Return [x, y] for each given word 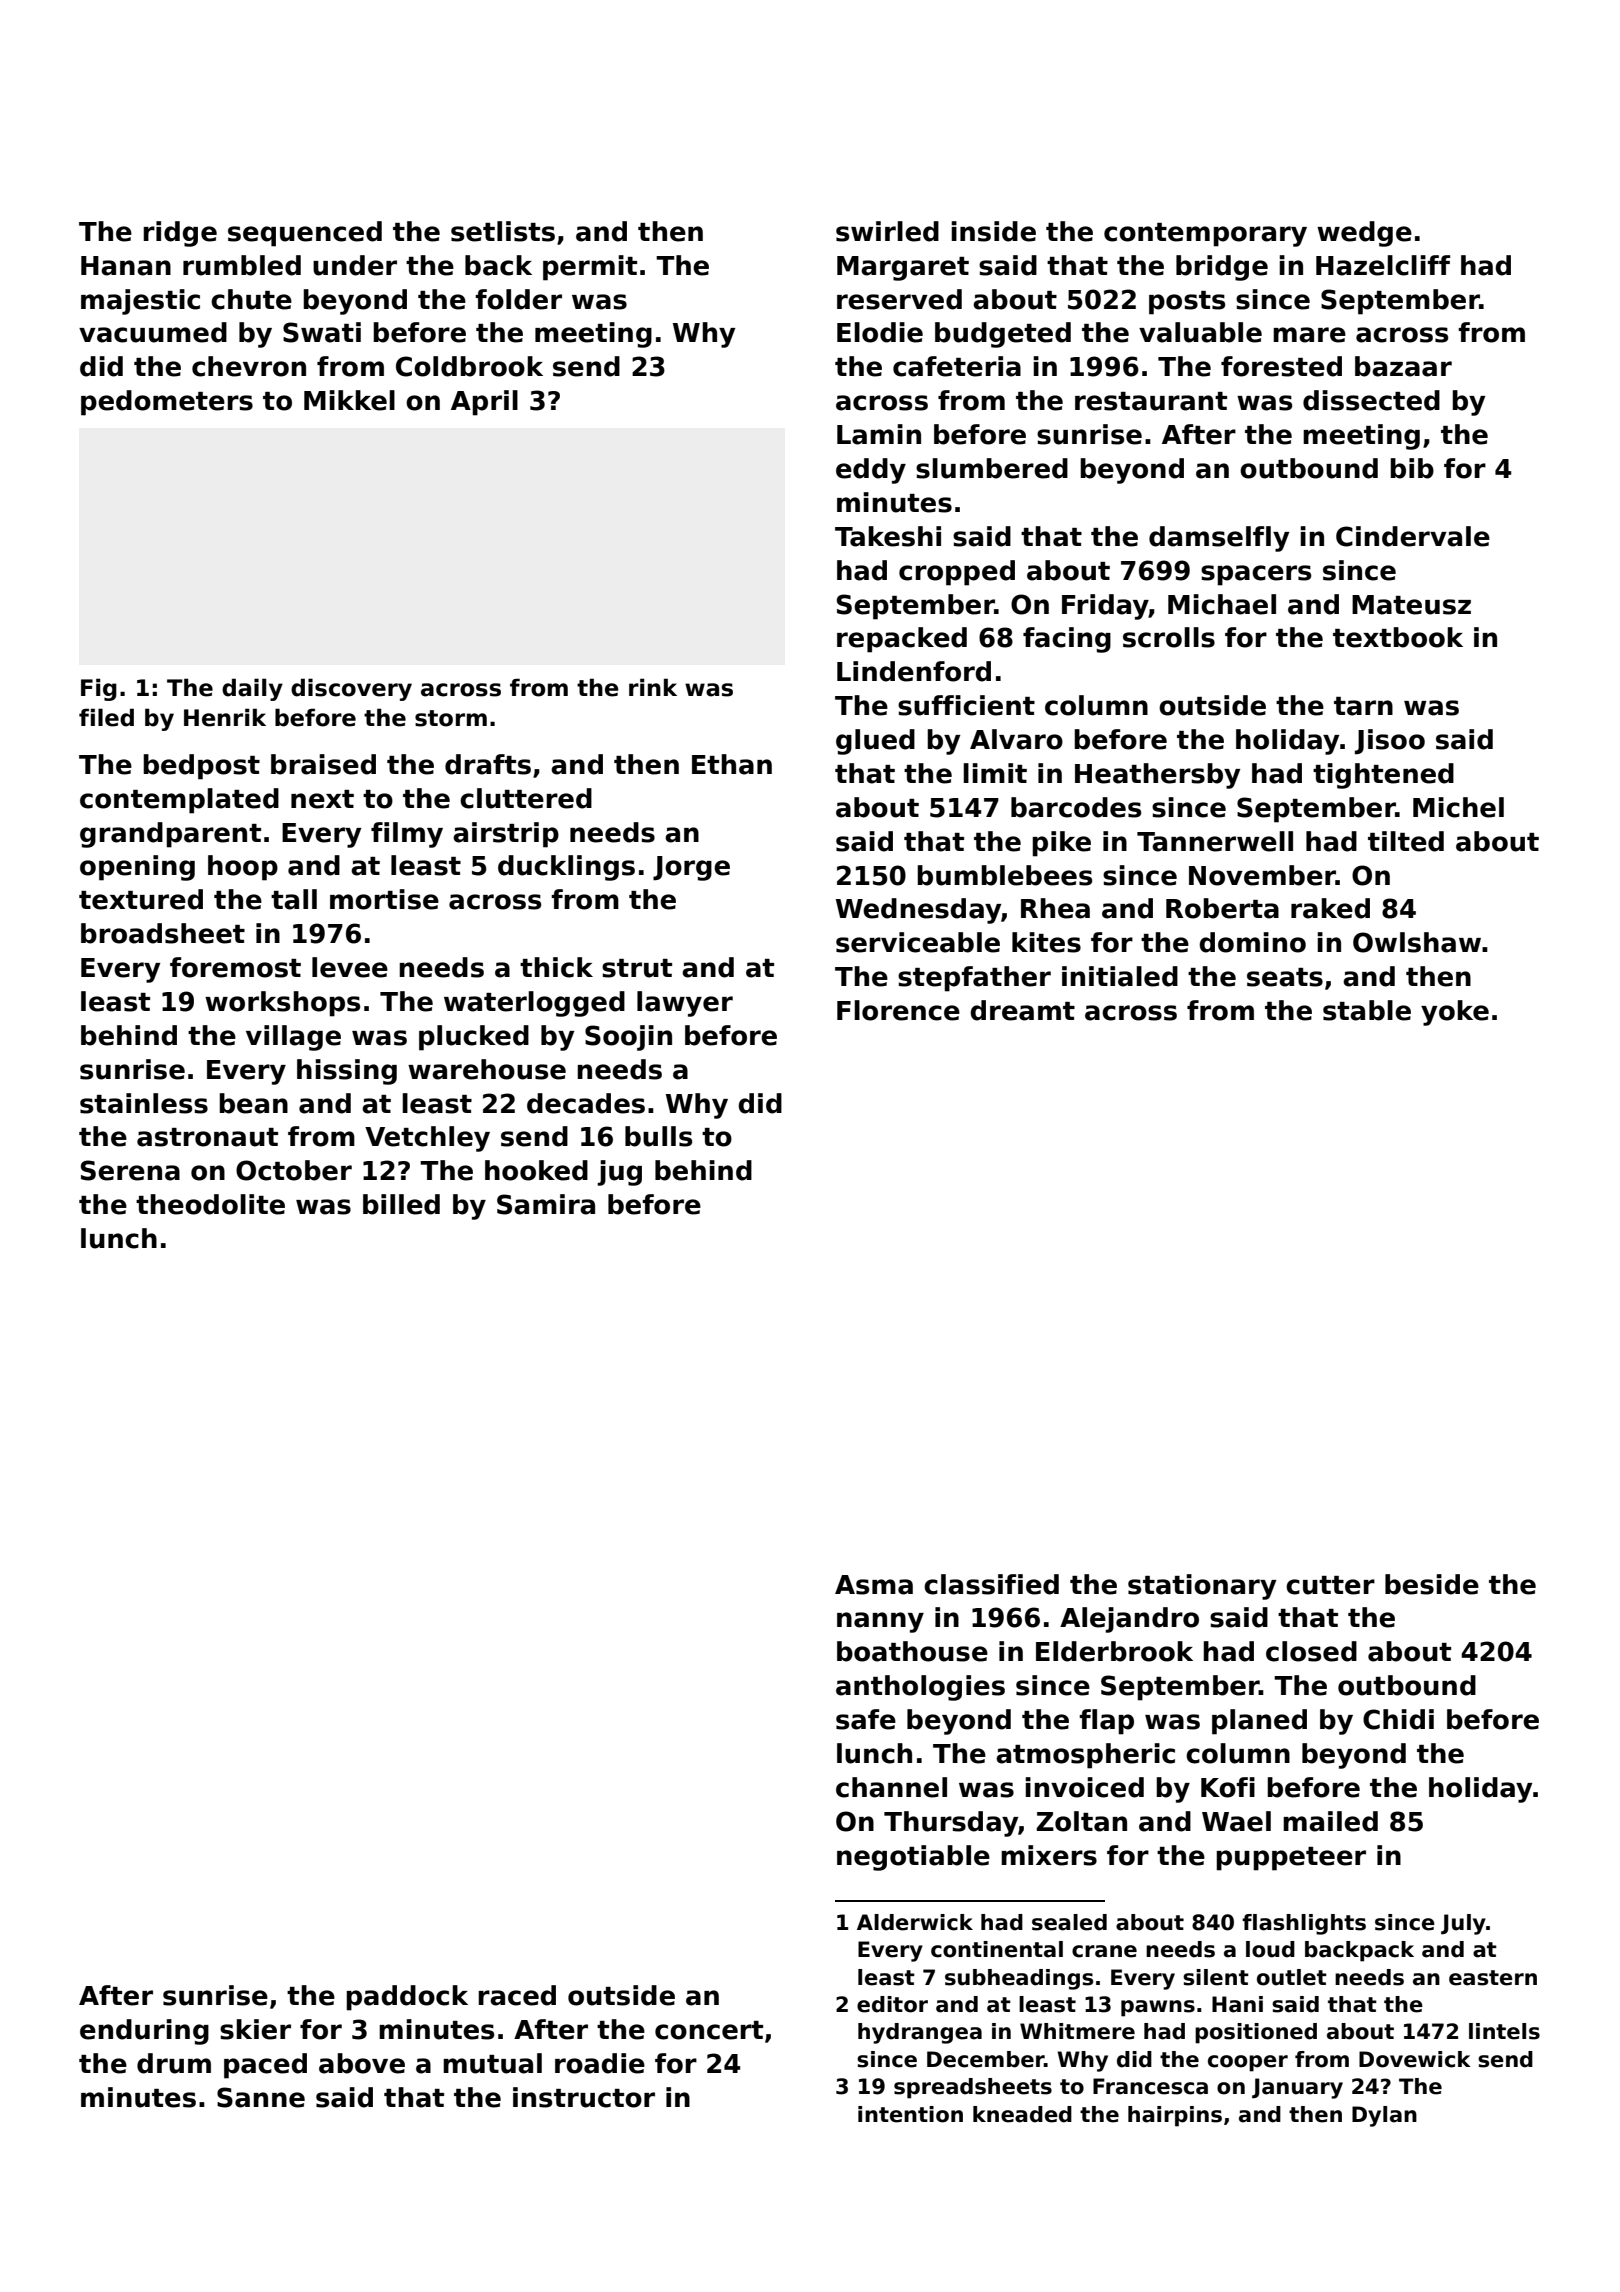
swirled [887, 231]
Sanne [261, 2097]
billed [401, 1204]
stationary [1202, 1587]
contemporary [1205, 235]
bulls [658, 1136]
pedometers [167, 403]
